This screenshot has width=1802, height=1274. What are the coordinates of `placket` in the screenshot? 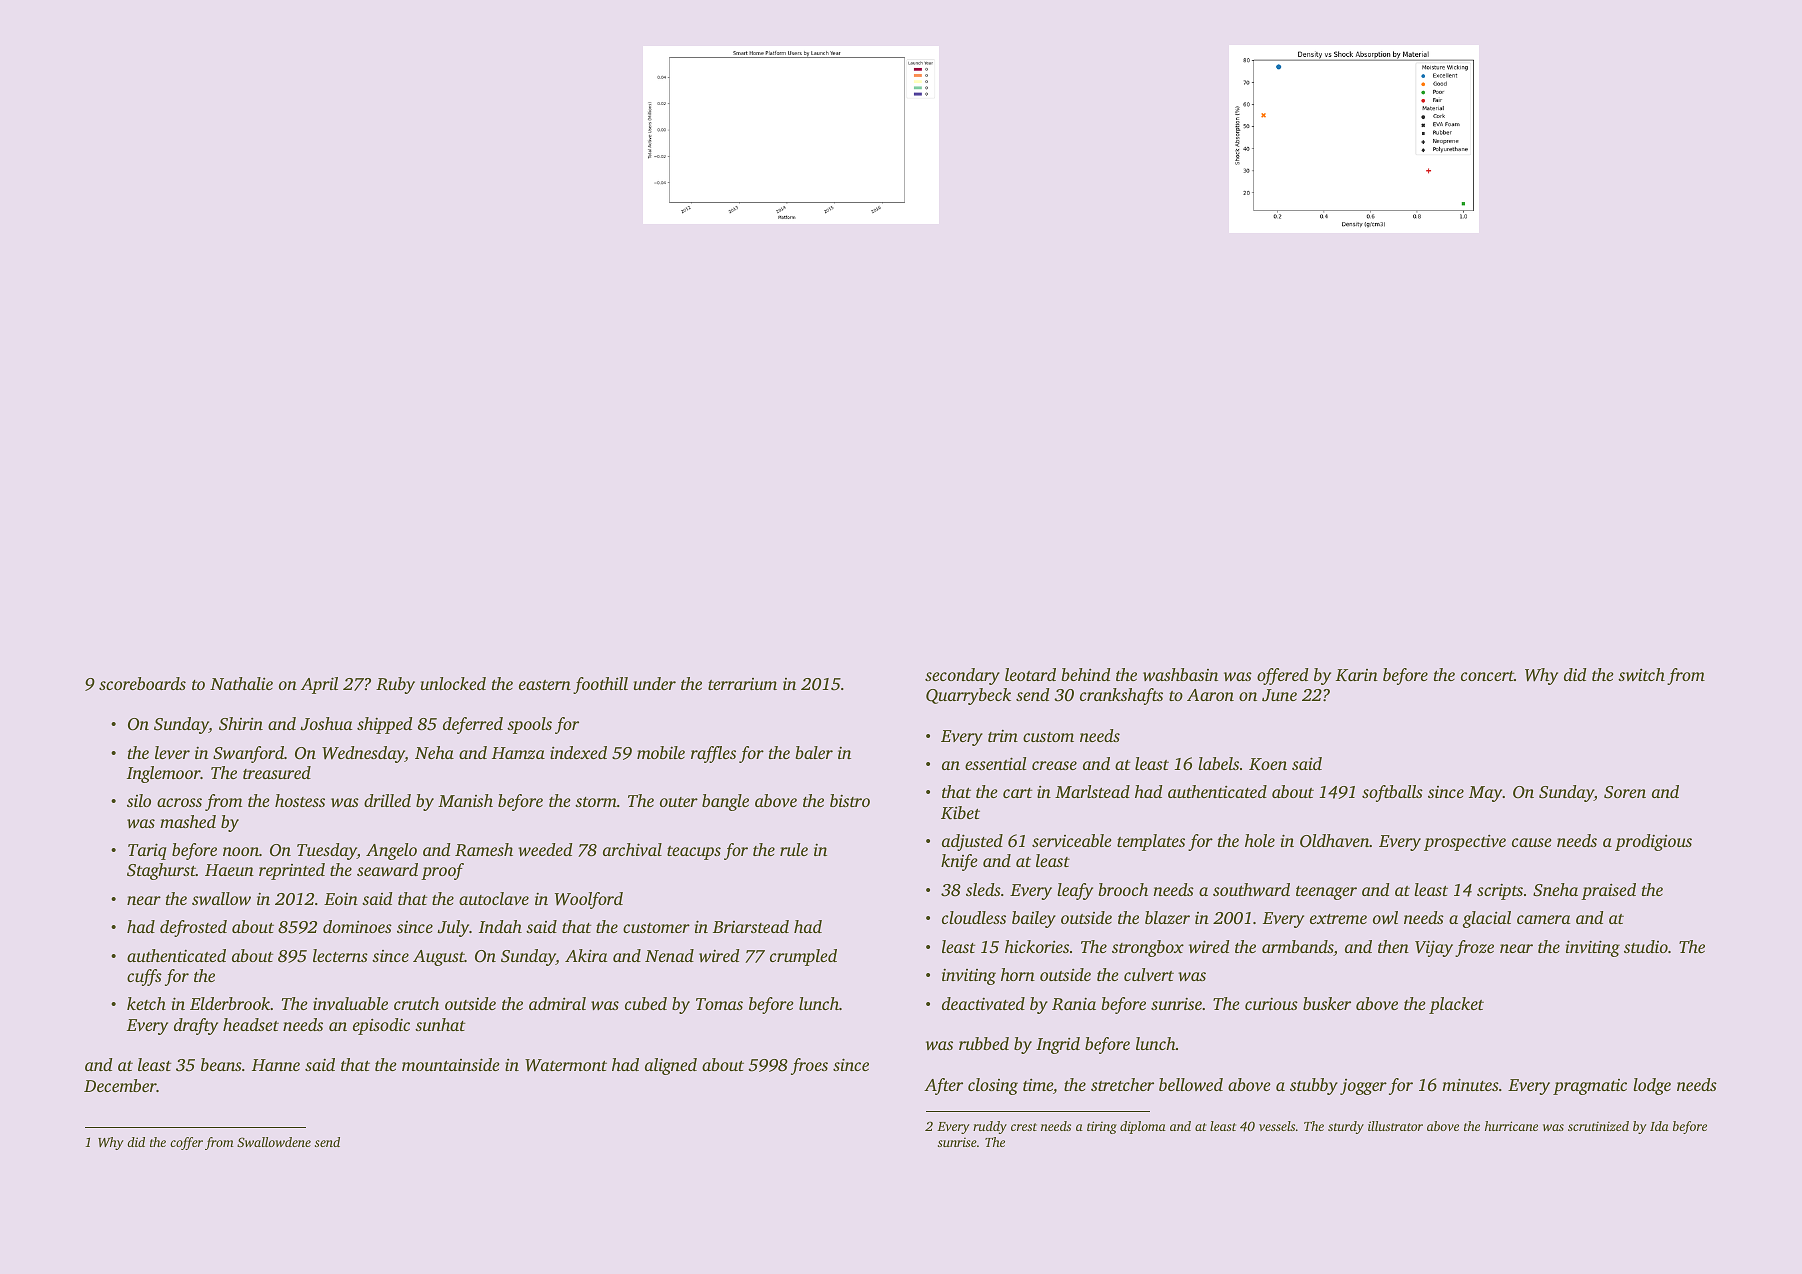 It's located at (1456, 1005).
